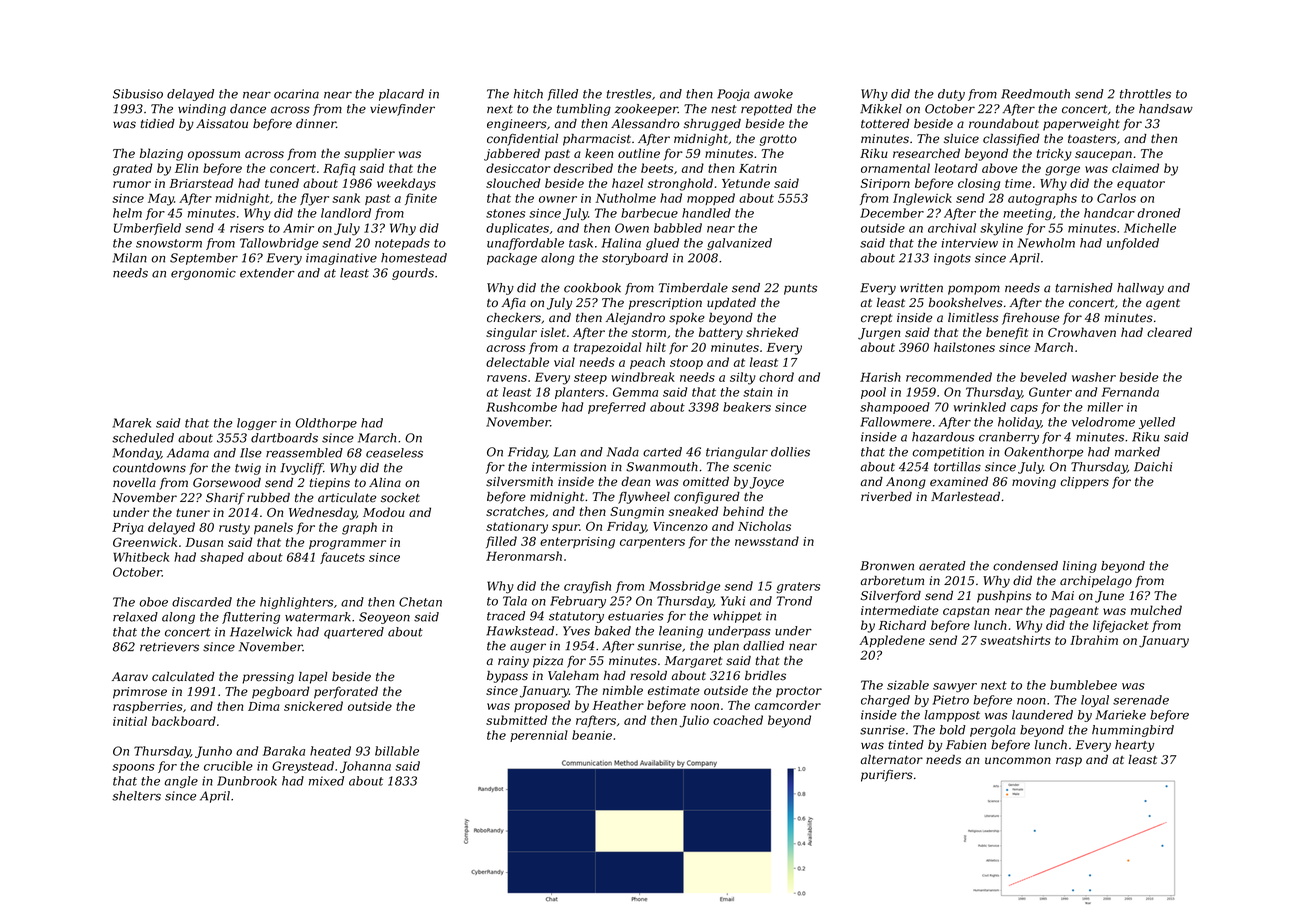 This document has width=1308, height=924. What do you see at coordinates (1084, 483) in the document?
I see `clippers` at bounding box center [1084, 483].
